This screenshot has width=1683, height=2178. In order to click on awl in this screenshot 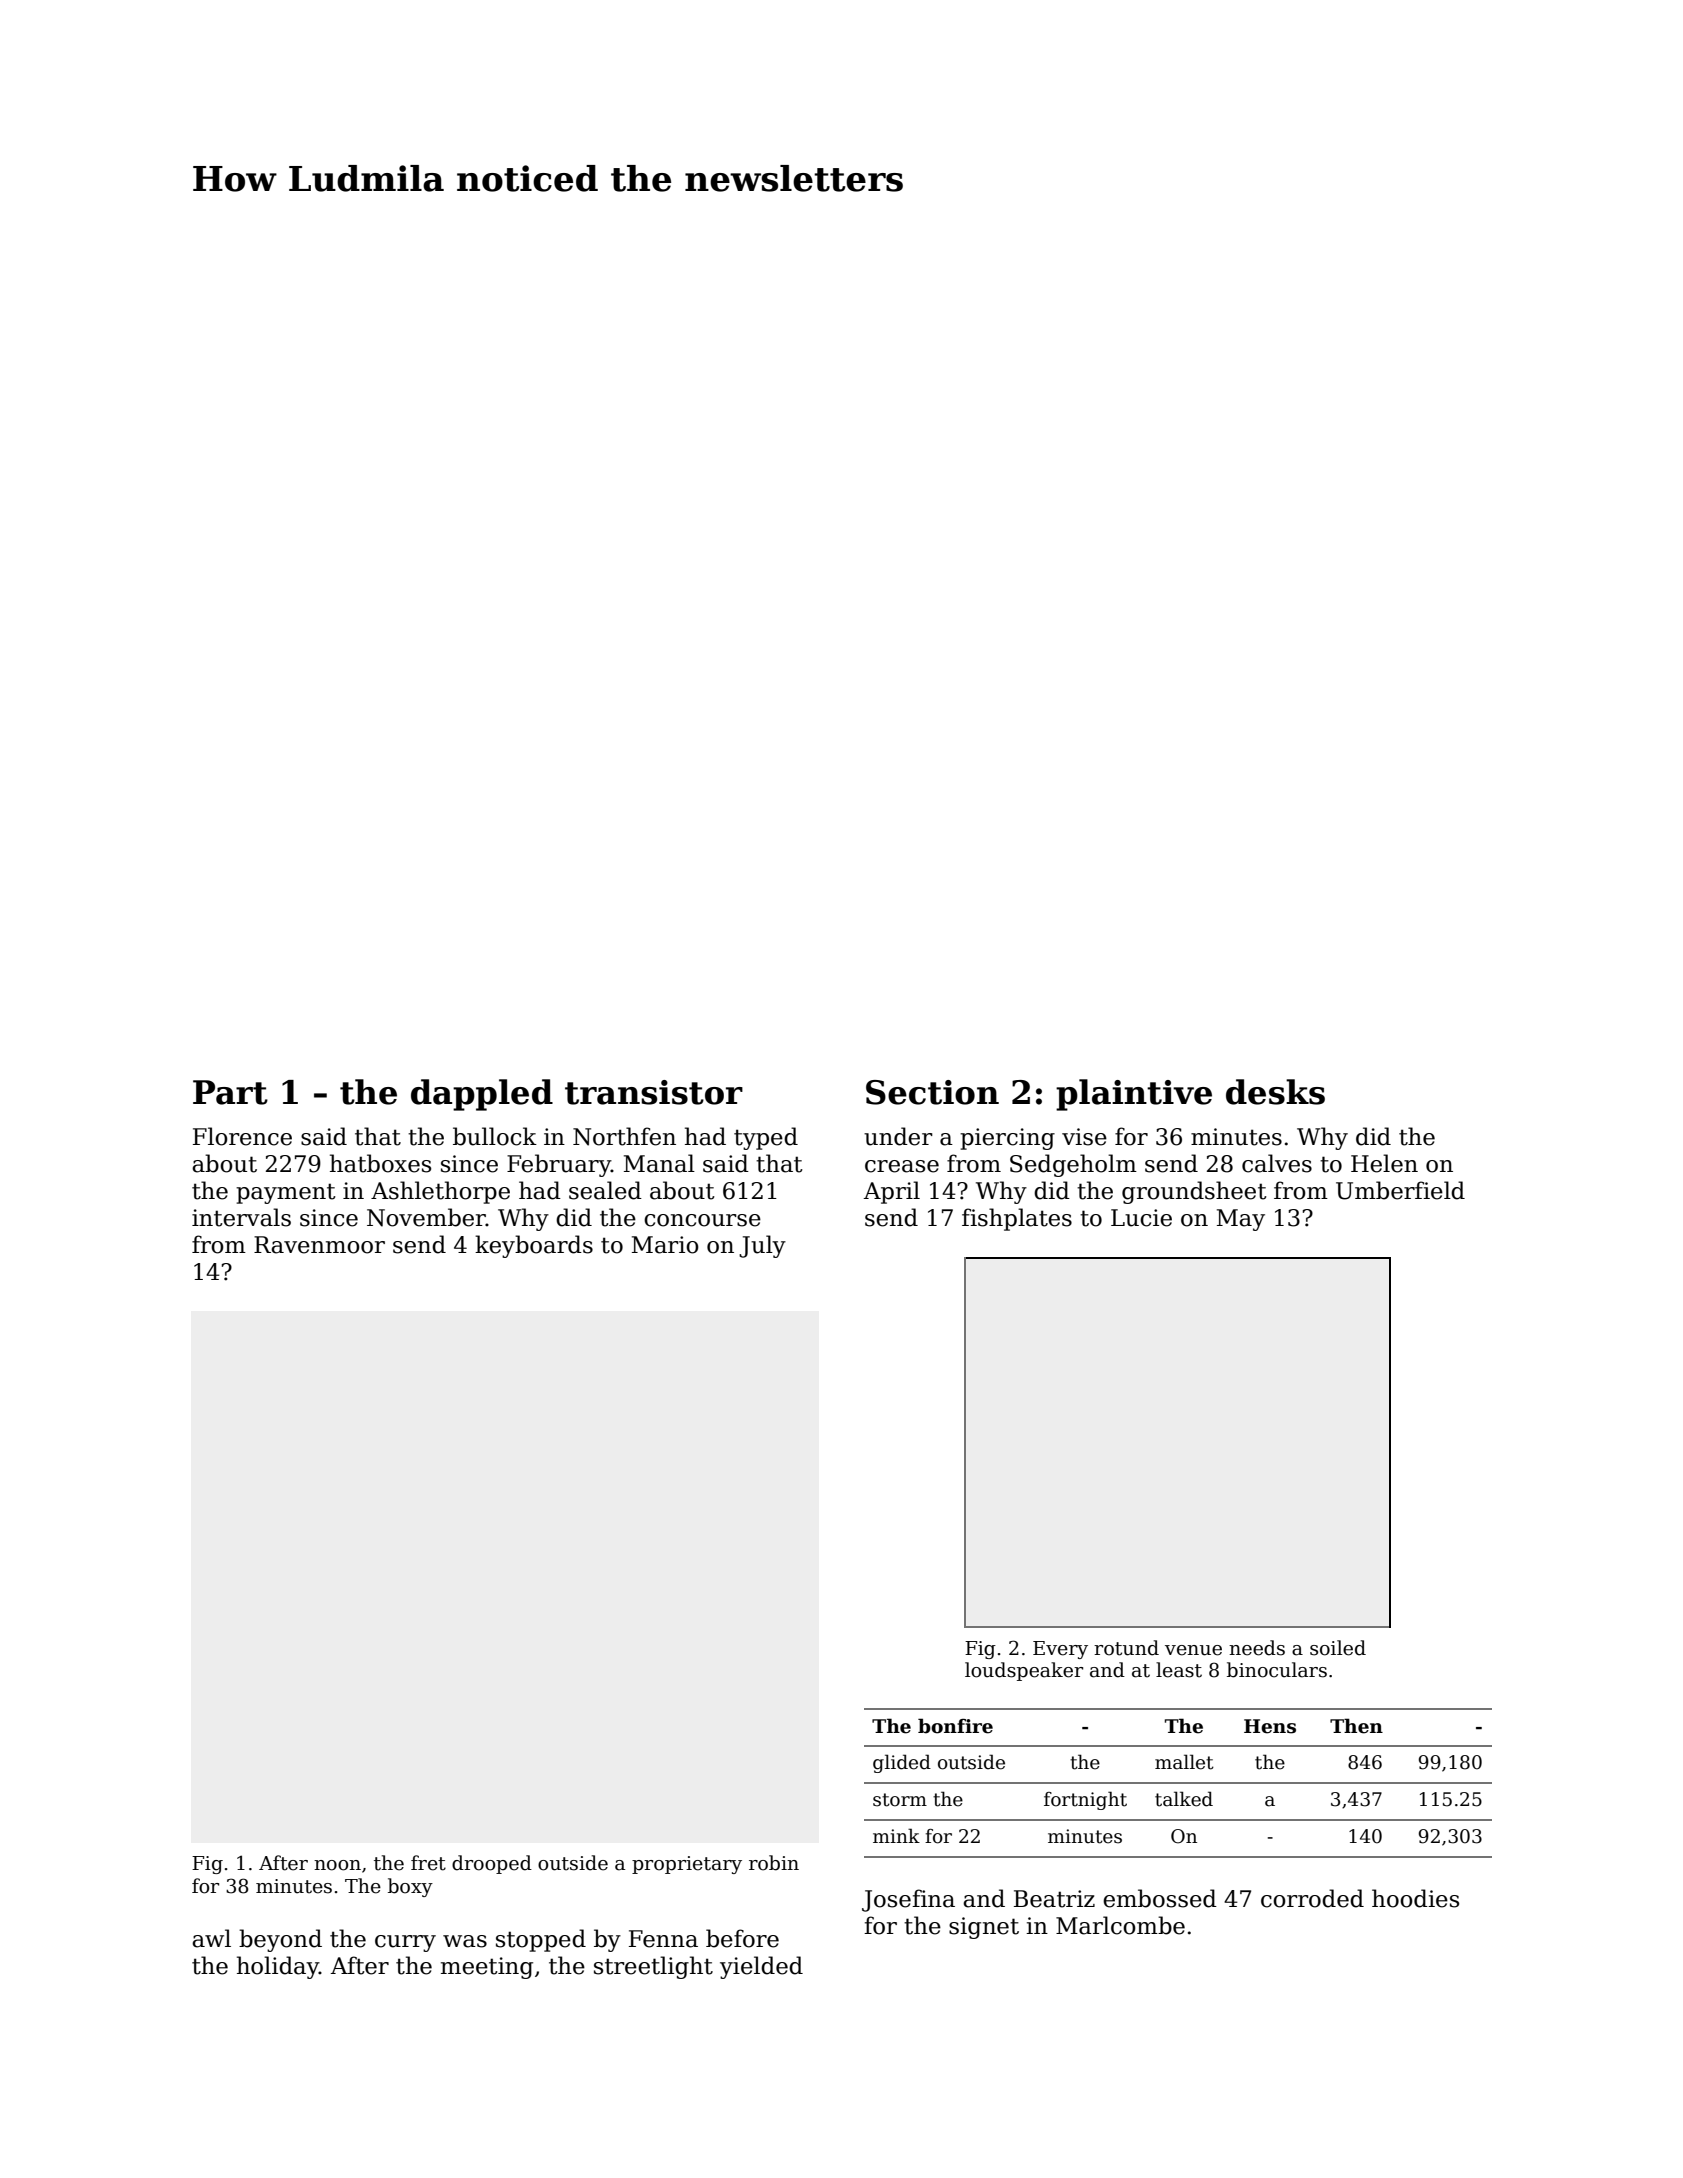, I will do `click(211, 1938)`.
